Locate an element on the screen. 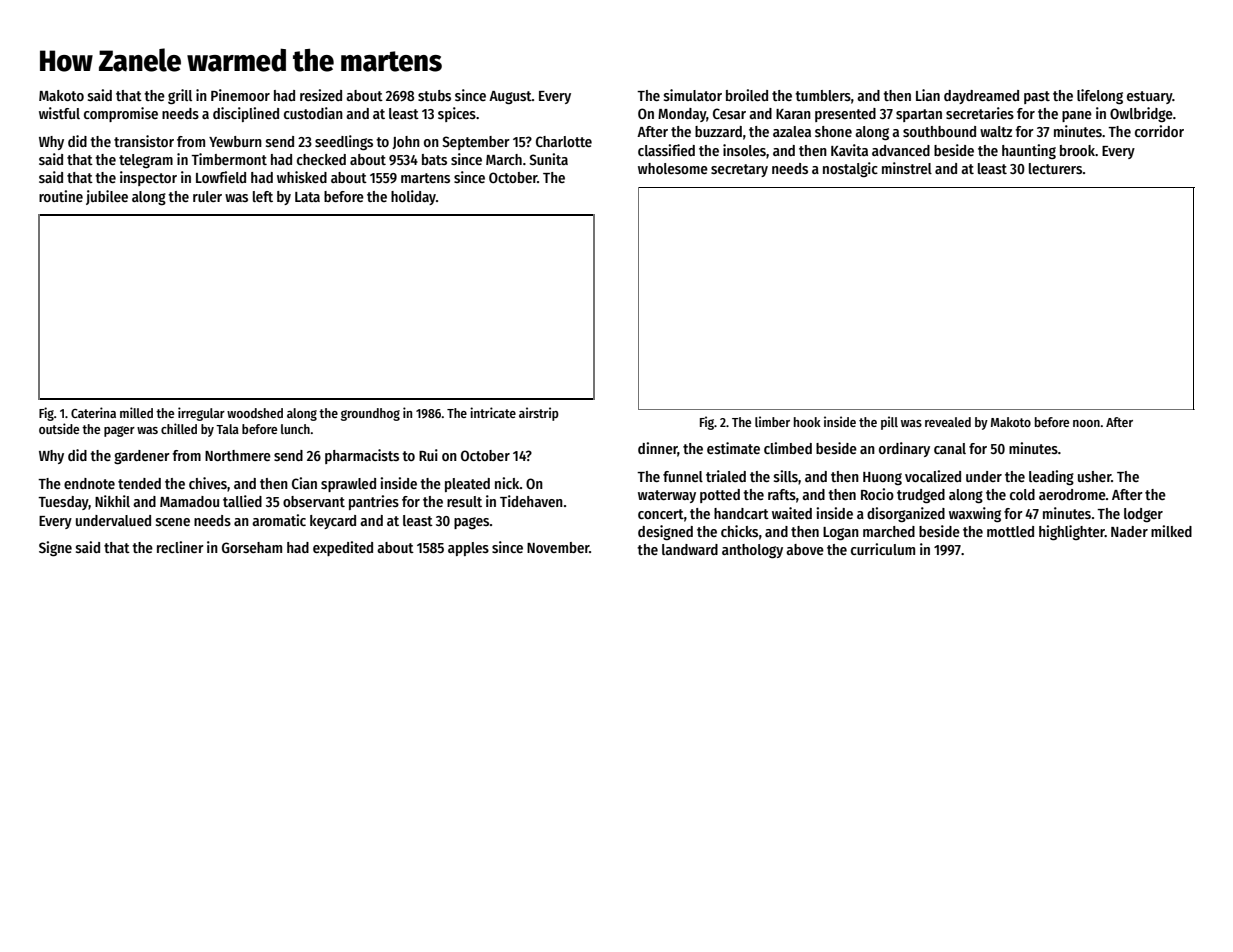  brook is located at coordinates (1077, 150).
